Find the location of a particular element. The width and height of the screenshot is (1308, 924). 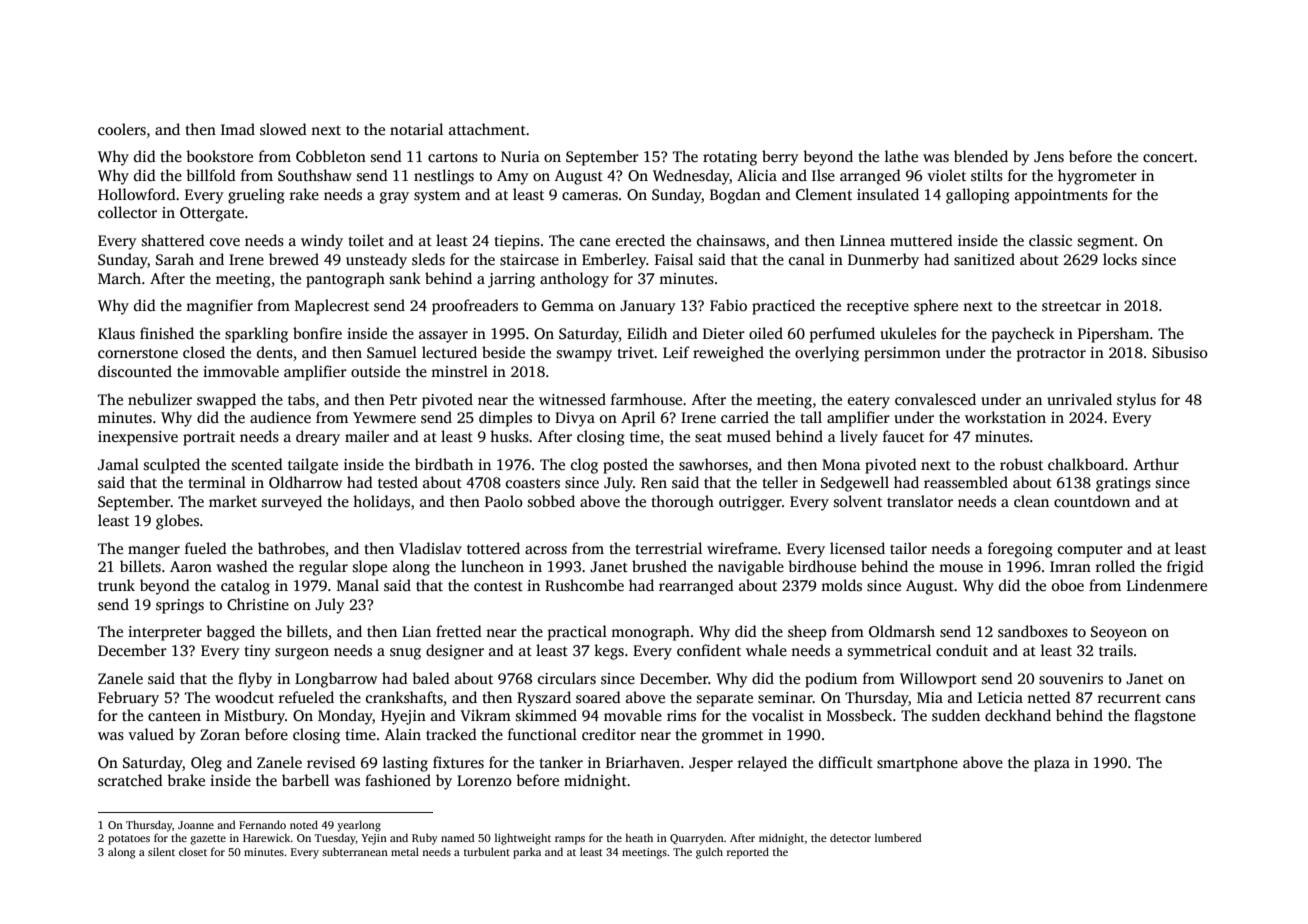

Tuesday is located at coordinates (335, 839).
